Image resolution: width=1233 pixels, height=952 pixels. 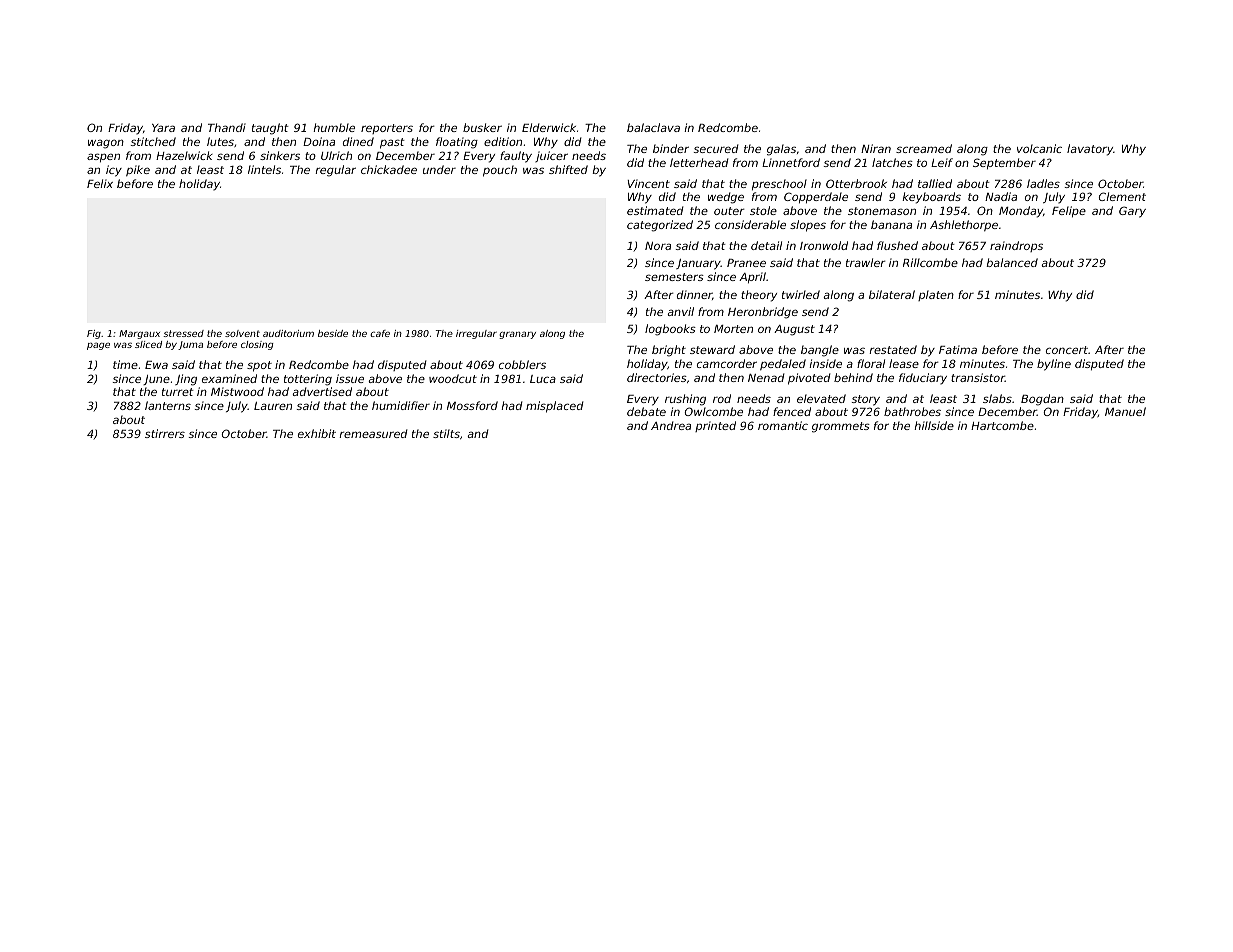 What do you see at coordinates (671, 148) in the screenshot?
I see `binder` at bounding box center [671, 148].
